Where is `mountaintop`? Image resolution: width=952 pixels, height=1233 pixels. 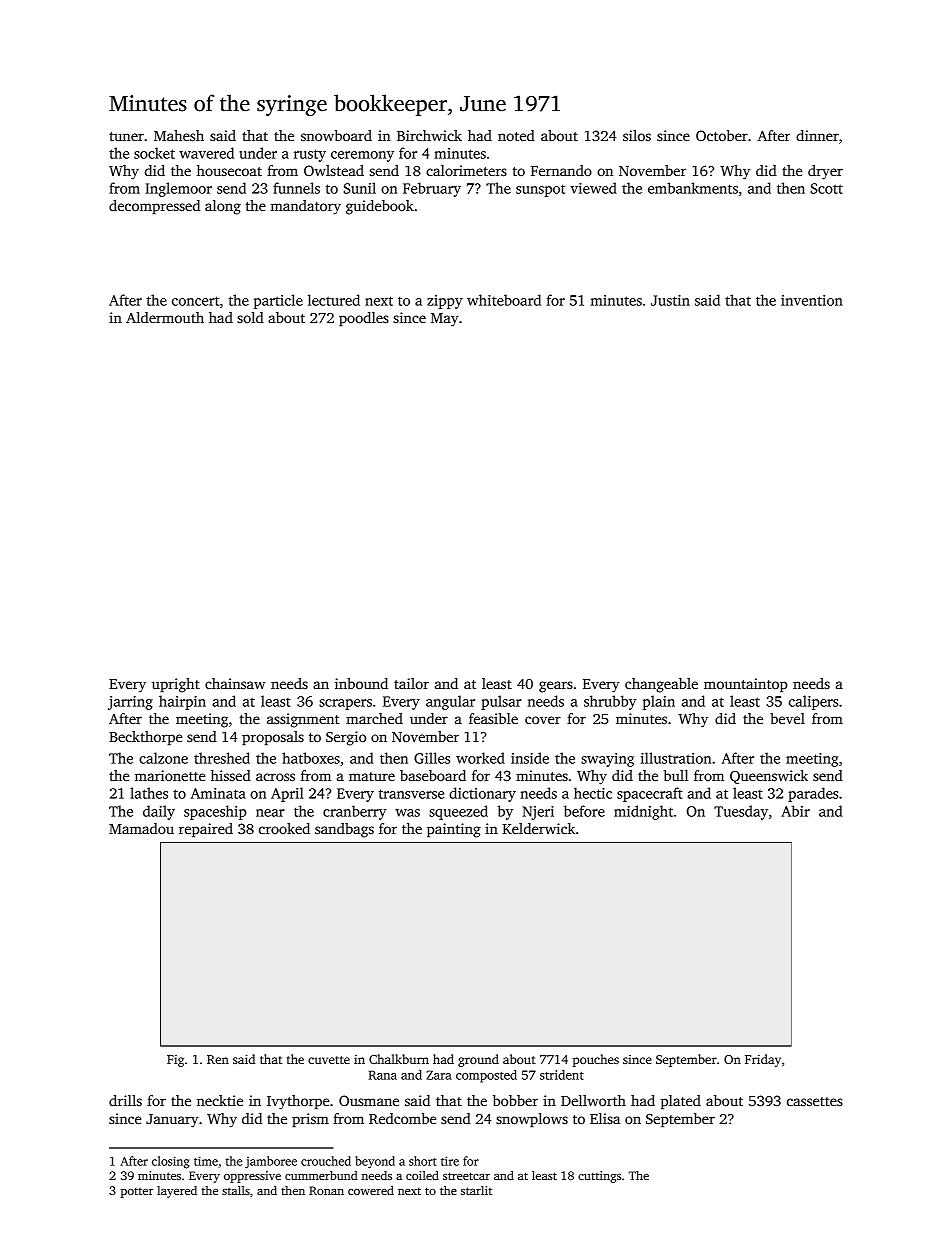 mountaintop is located at coordinates (746, 685).
